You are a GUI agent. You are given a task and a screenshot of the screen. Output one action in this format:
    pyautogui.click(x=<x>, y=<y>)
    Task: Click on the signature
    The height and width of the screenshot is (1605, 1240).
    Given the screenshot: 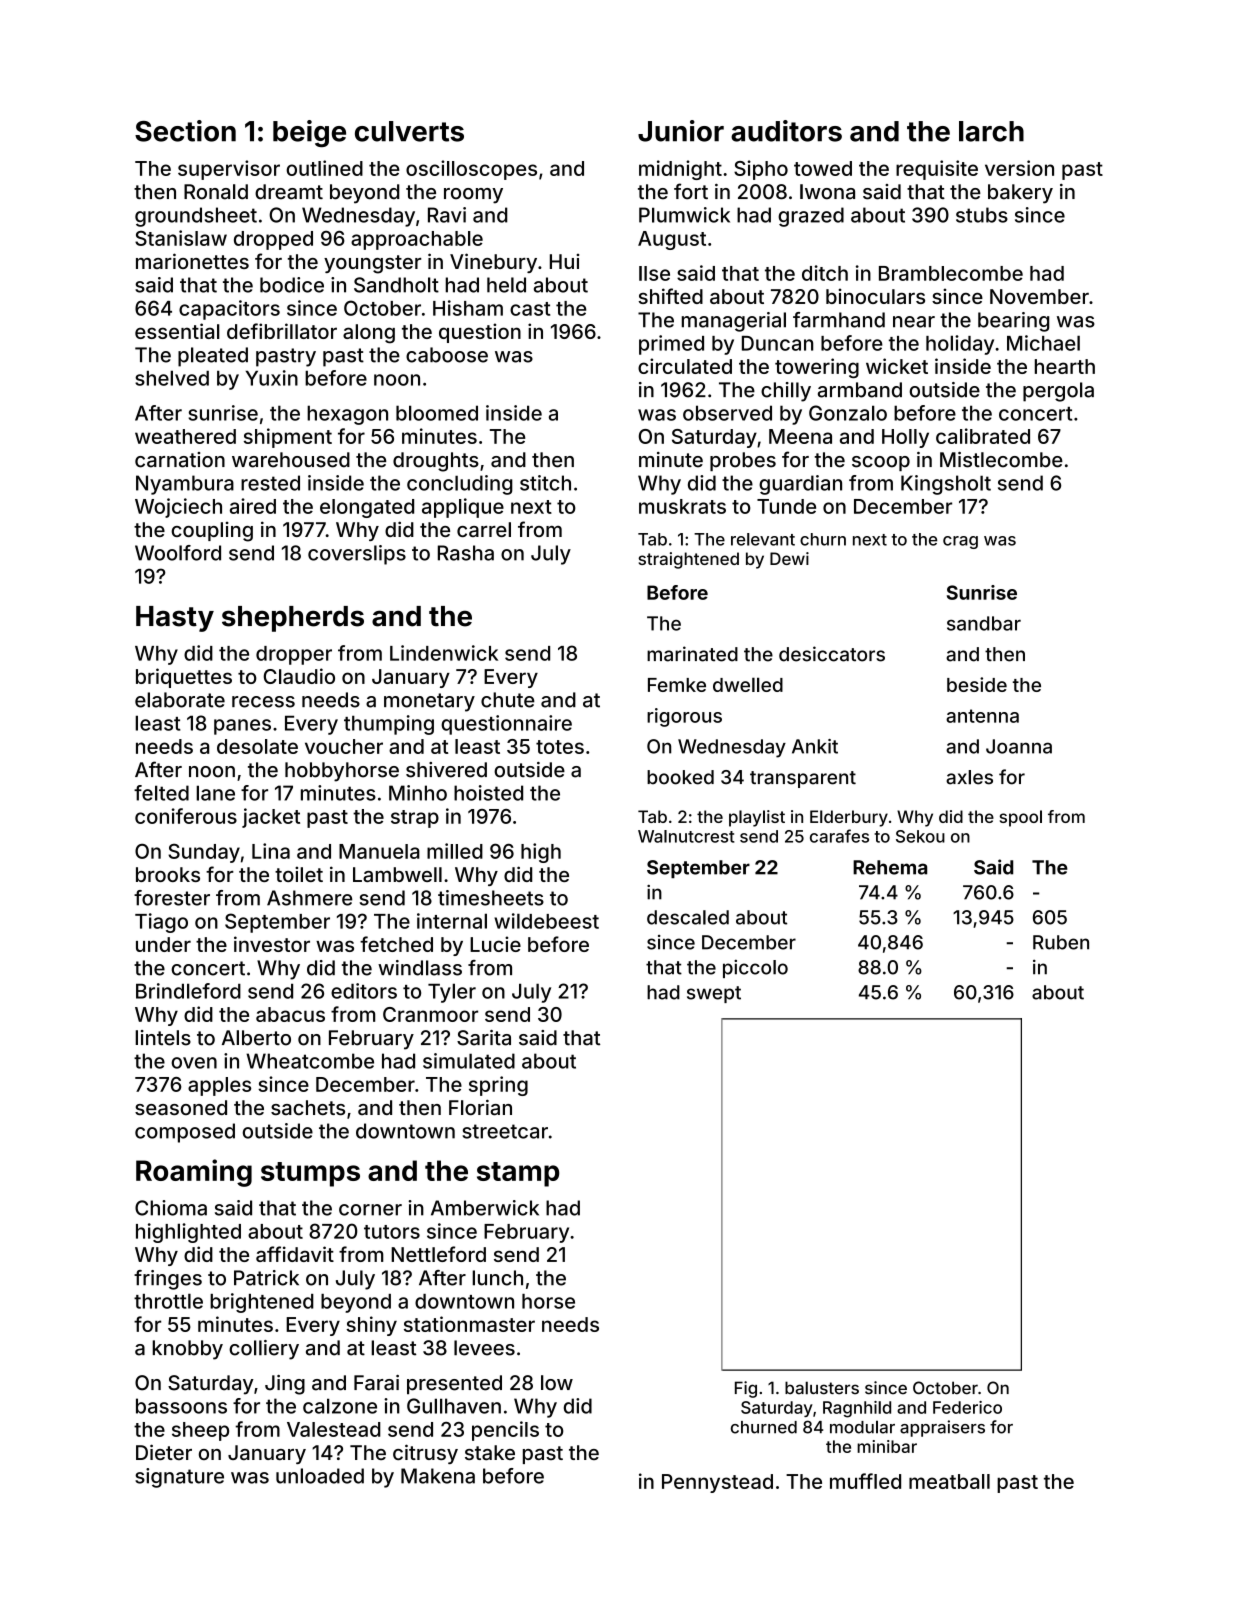 What is the action you would take?
    pyautogui.click(x=179, y=1478)
